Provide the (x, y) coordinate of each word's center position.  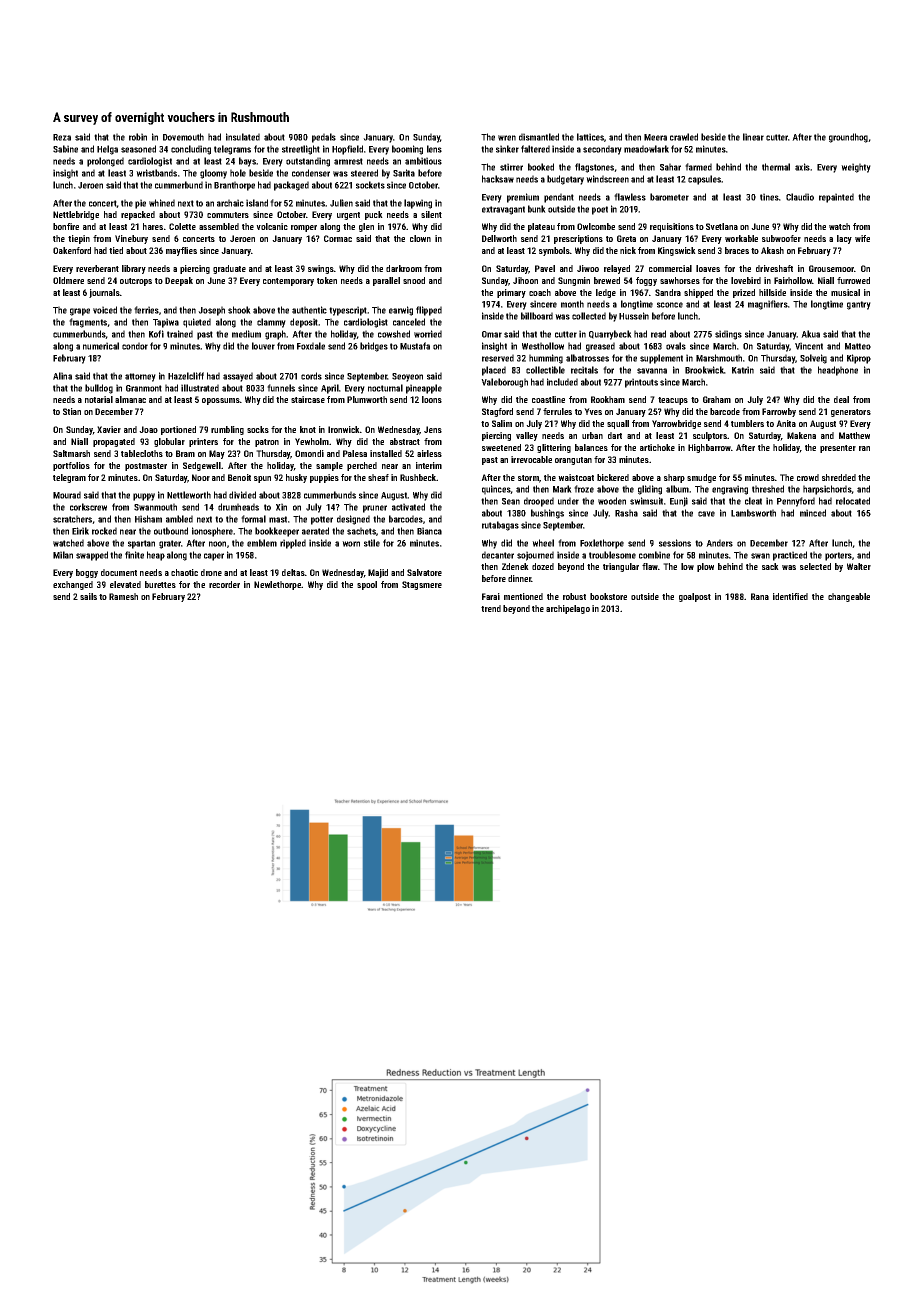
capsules (705, 180)
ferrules (557, 411)
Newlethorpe (278, 585)
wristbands (156, 173)
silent (431, 214)
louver (263, 346)
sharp (674, 478)
